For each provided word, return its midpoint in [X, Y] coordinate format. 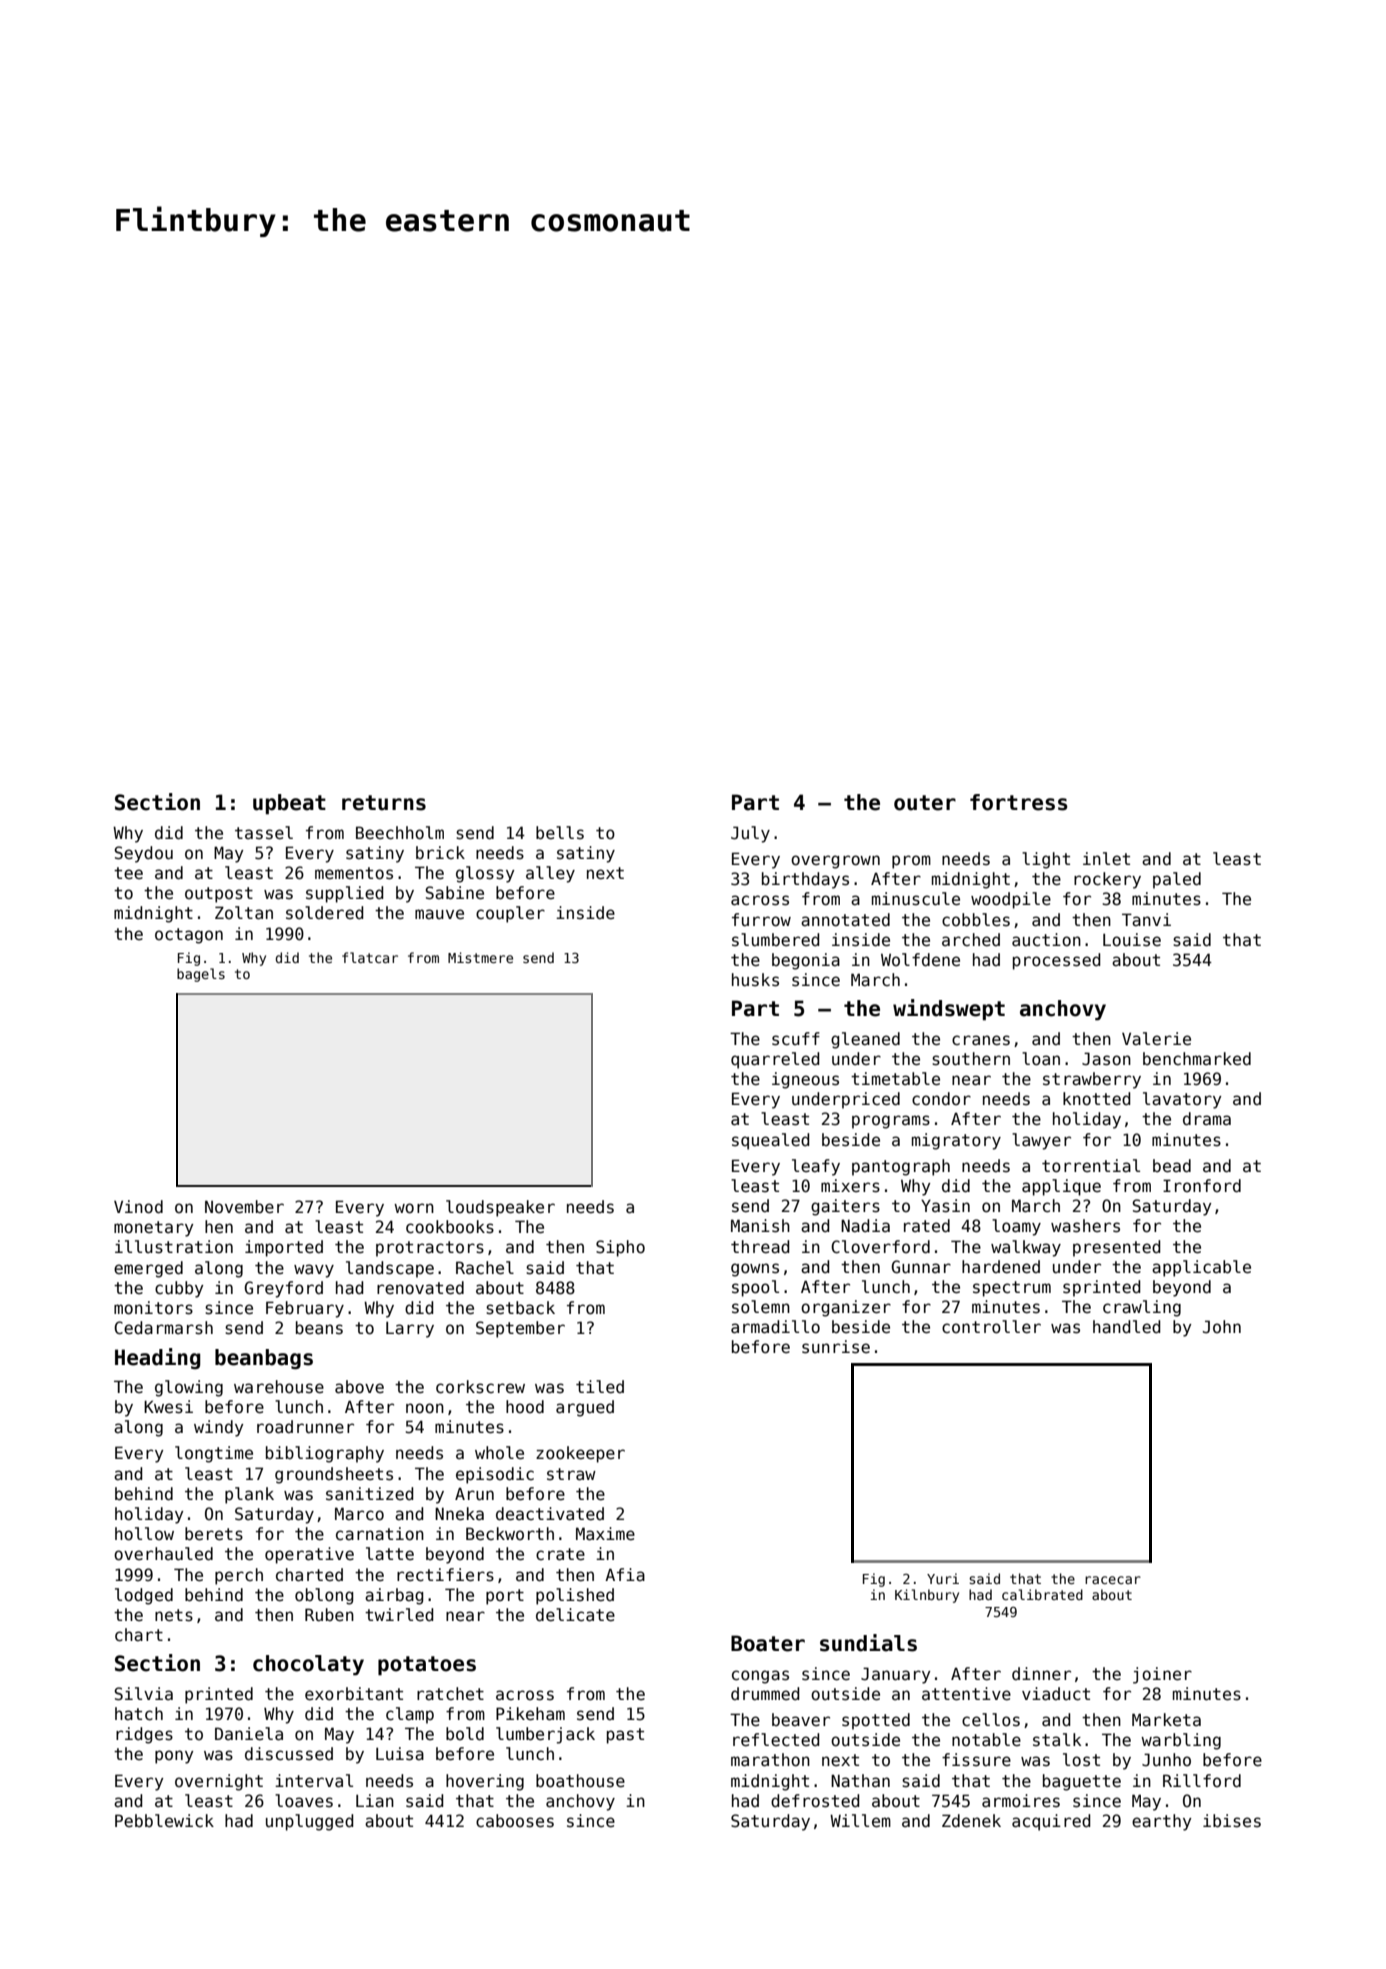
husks [755, 980]
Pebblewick [164, 1821]
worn [414, 1208]
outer [925, 803]
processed [1057, 961]
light [1046, 860]
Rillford [1202, 1781]
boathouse [580, 1781]
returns [384, 803]
